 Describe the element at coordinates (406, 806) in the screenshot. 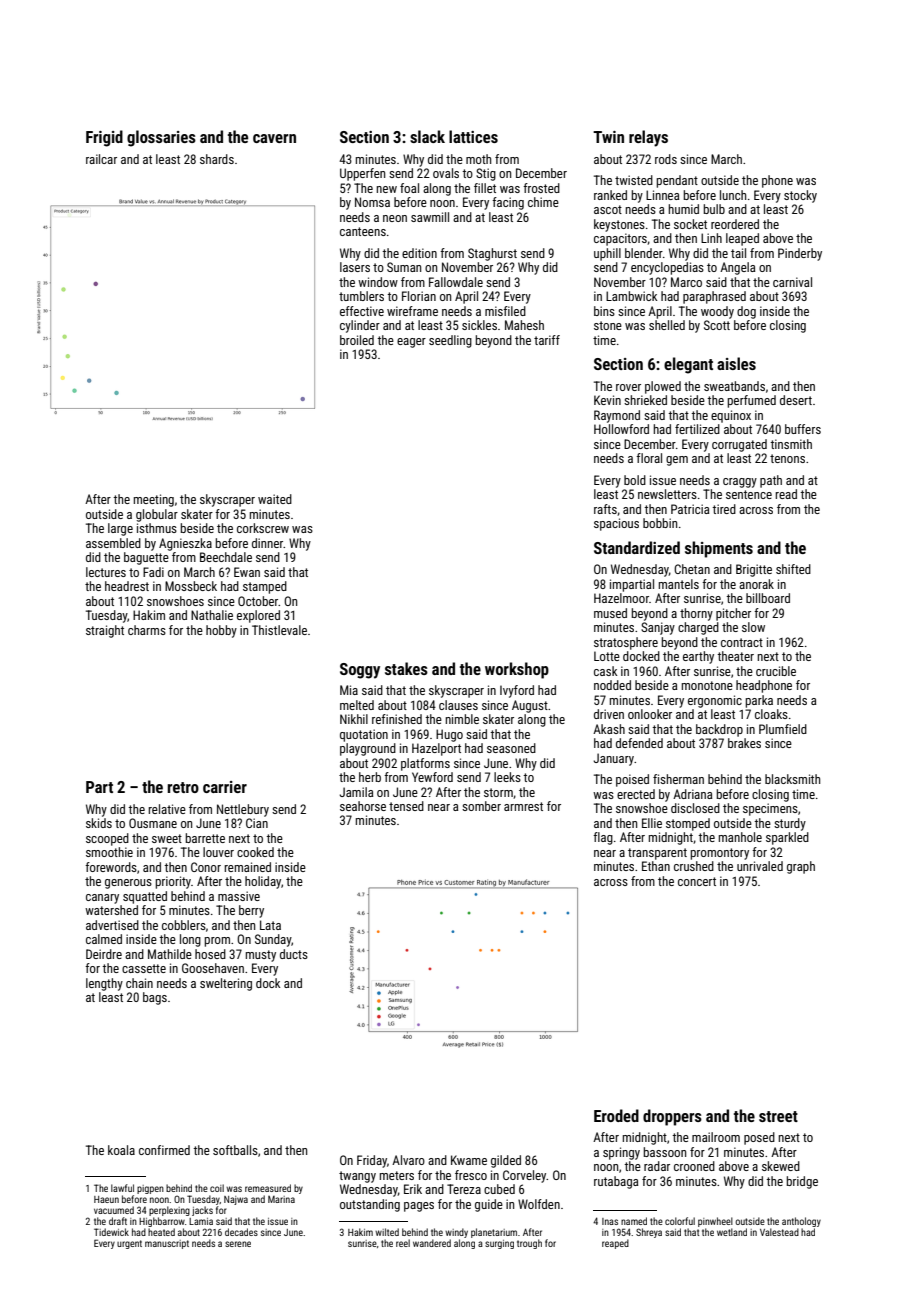

I see `tensed` at that location.
